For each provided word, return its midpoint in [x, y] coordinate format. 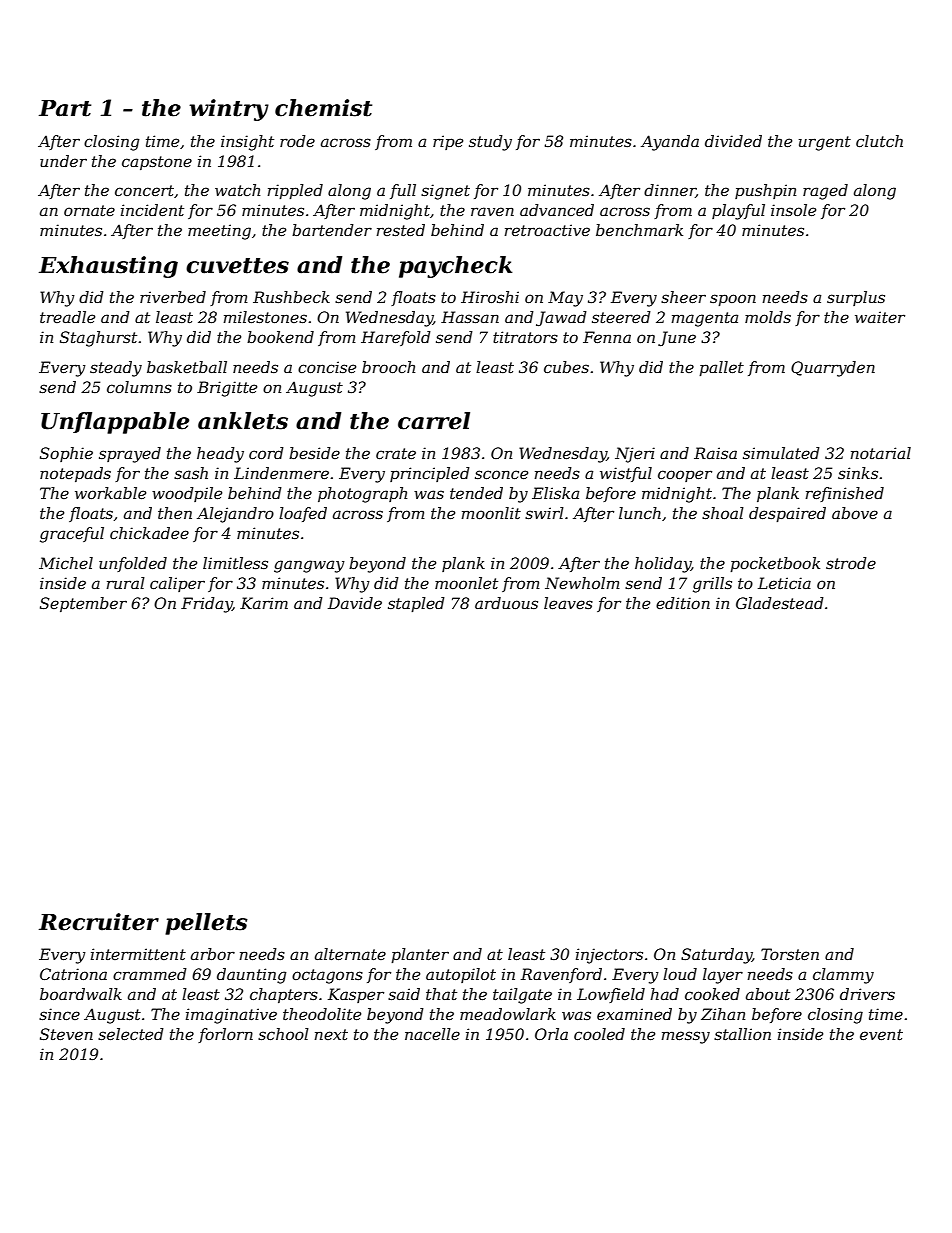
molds [768, 317]
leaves [568, 603]
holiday [663, 565]
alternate [350, 954]
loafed [303, 514]
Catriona [73, 974]
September [83, 604]
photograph [362, 495]
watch [237, 190]
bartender [332, 230]
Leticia [784, 583]
